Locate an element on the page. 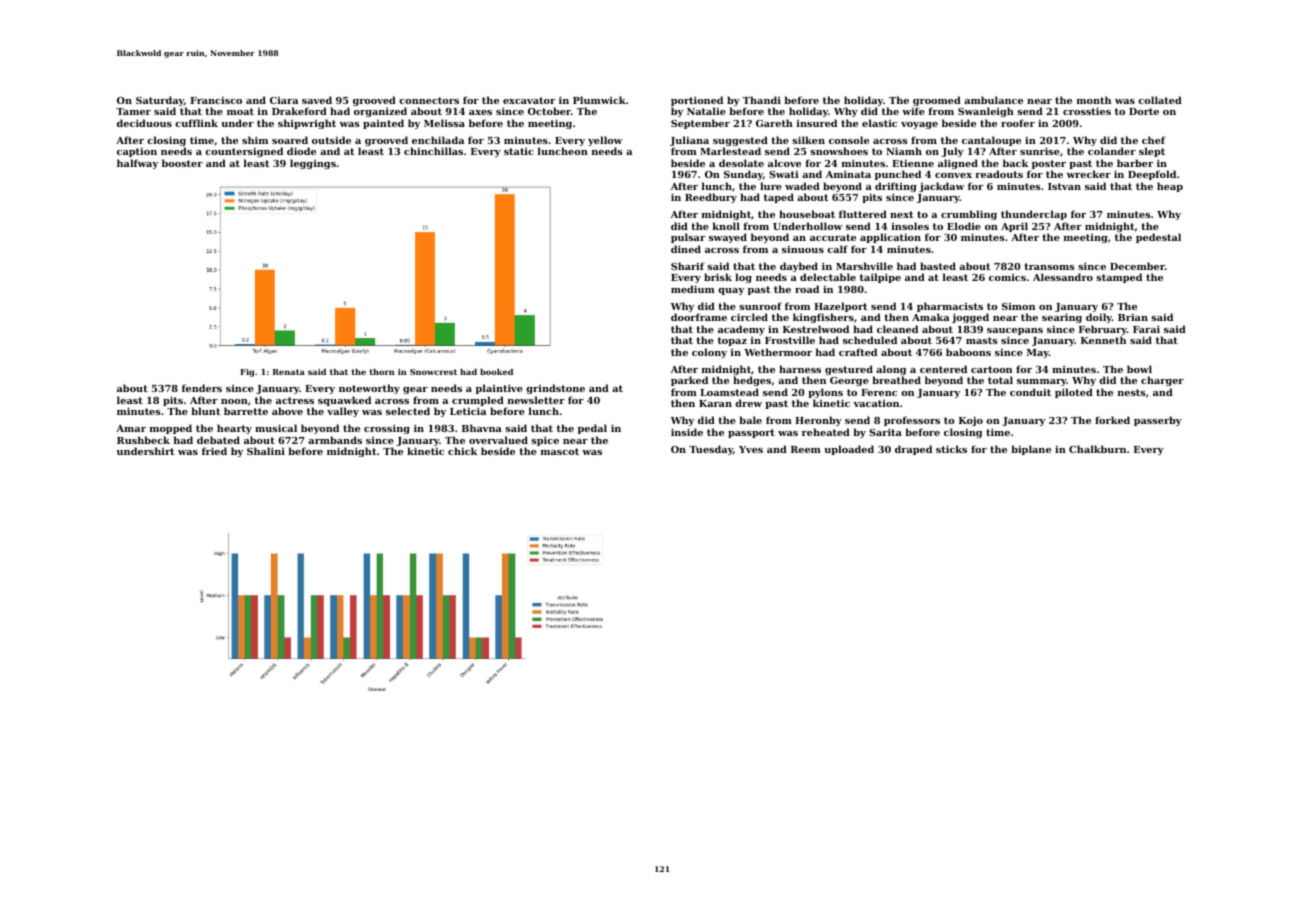 This page has width=1308, height=924. bowl is located at coordinates (1139, 369).
